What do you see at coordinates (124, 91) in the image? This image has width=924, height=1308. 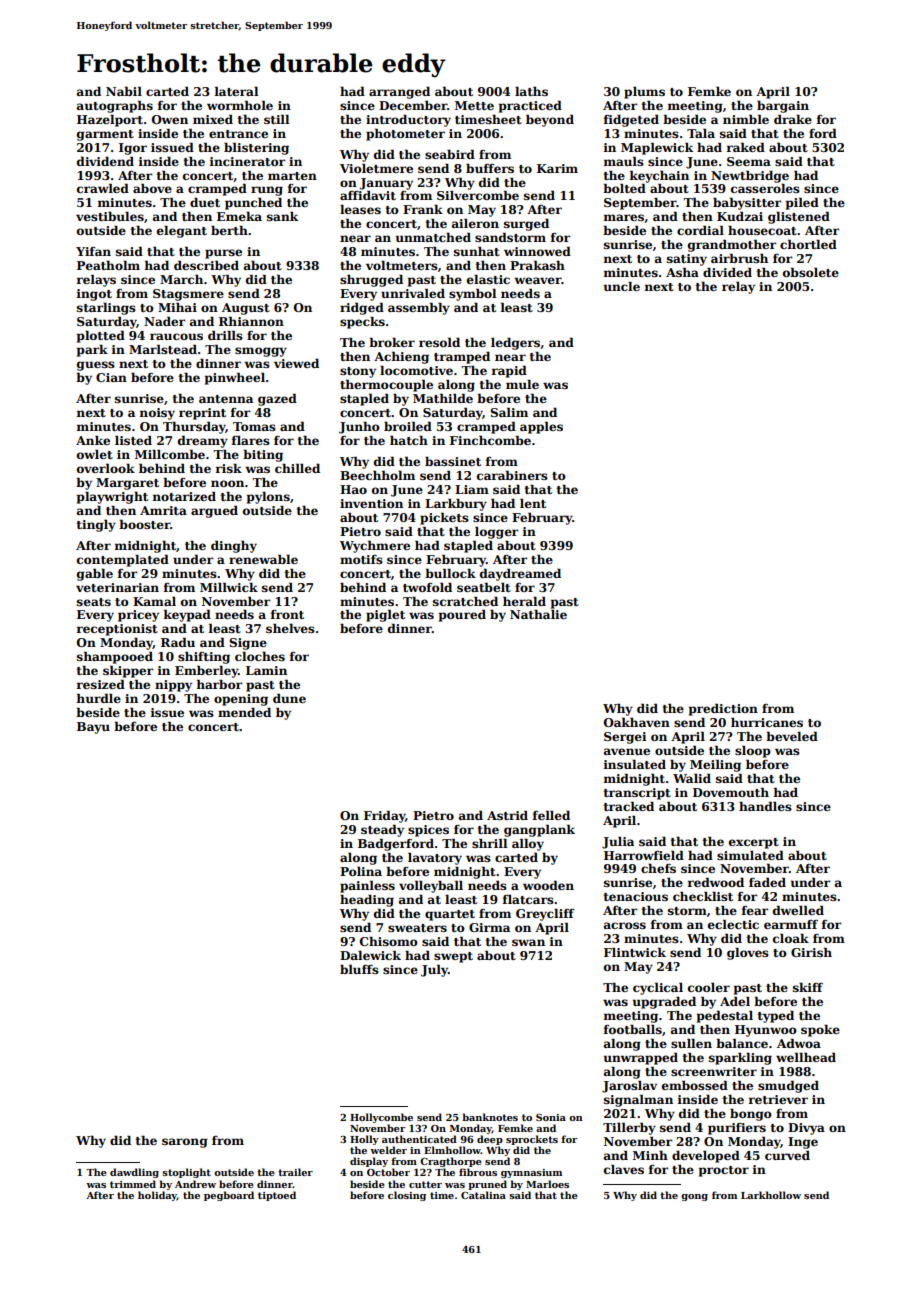 I see `Nabil` at bounding box center [124, 91].
